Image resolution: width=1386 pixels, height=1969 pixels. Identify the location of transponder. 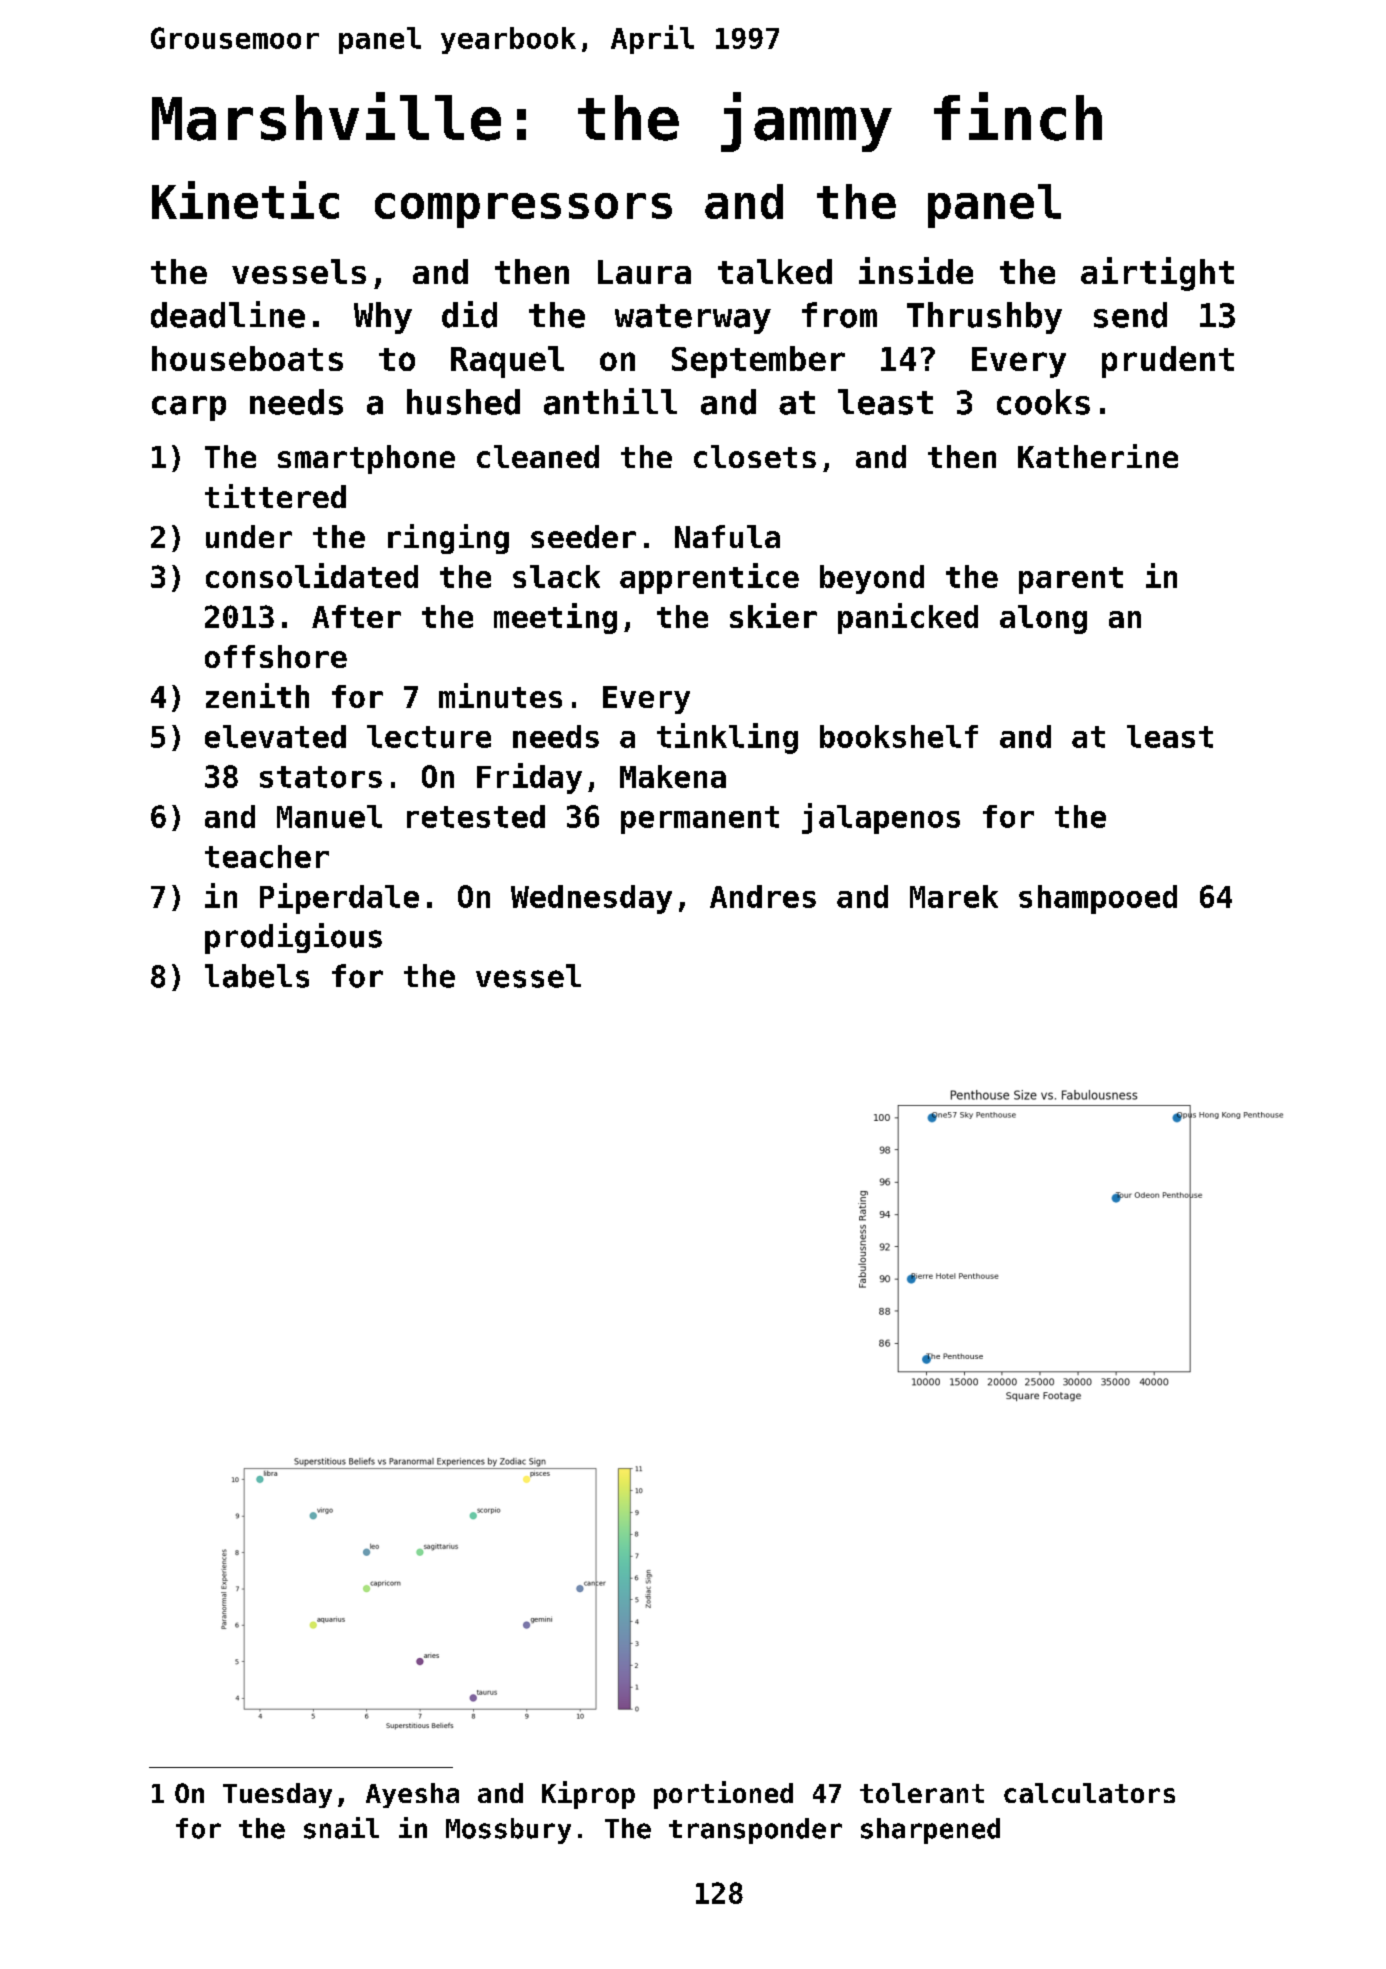
(755, 1831).
